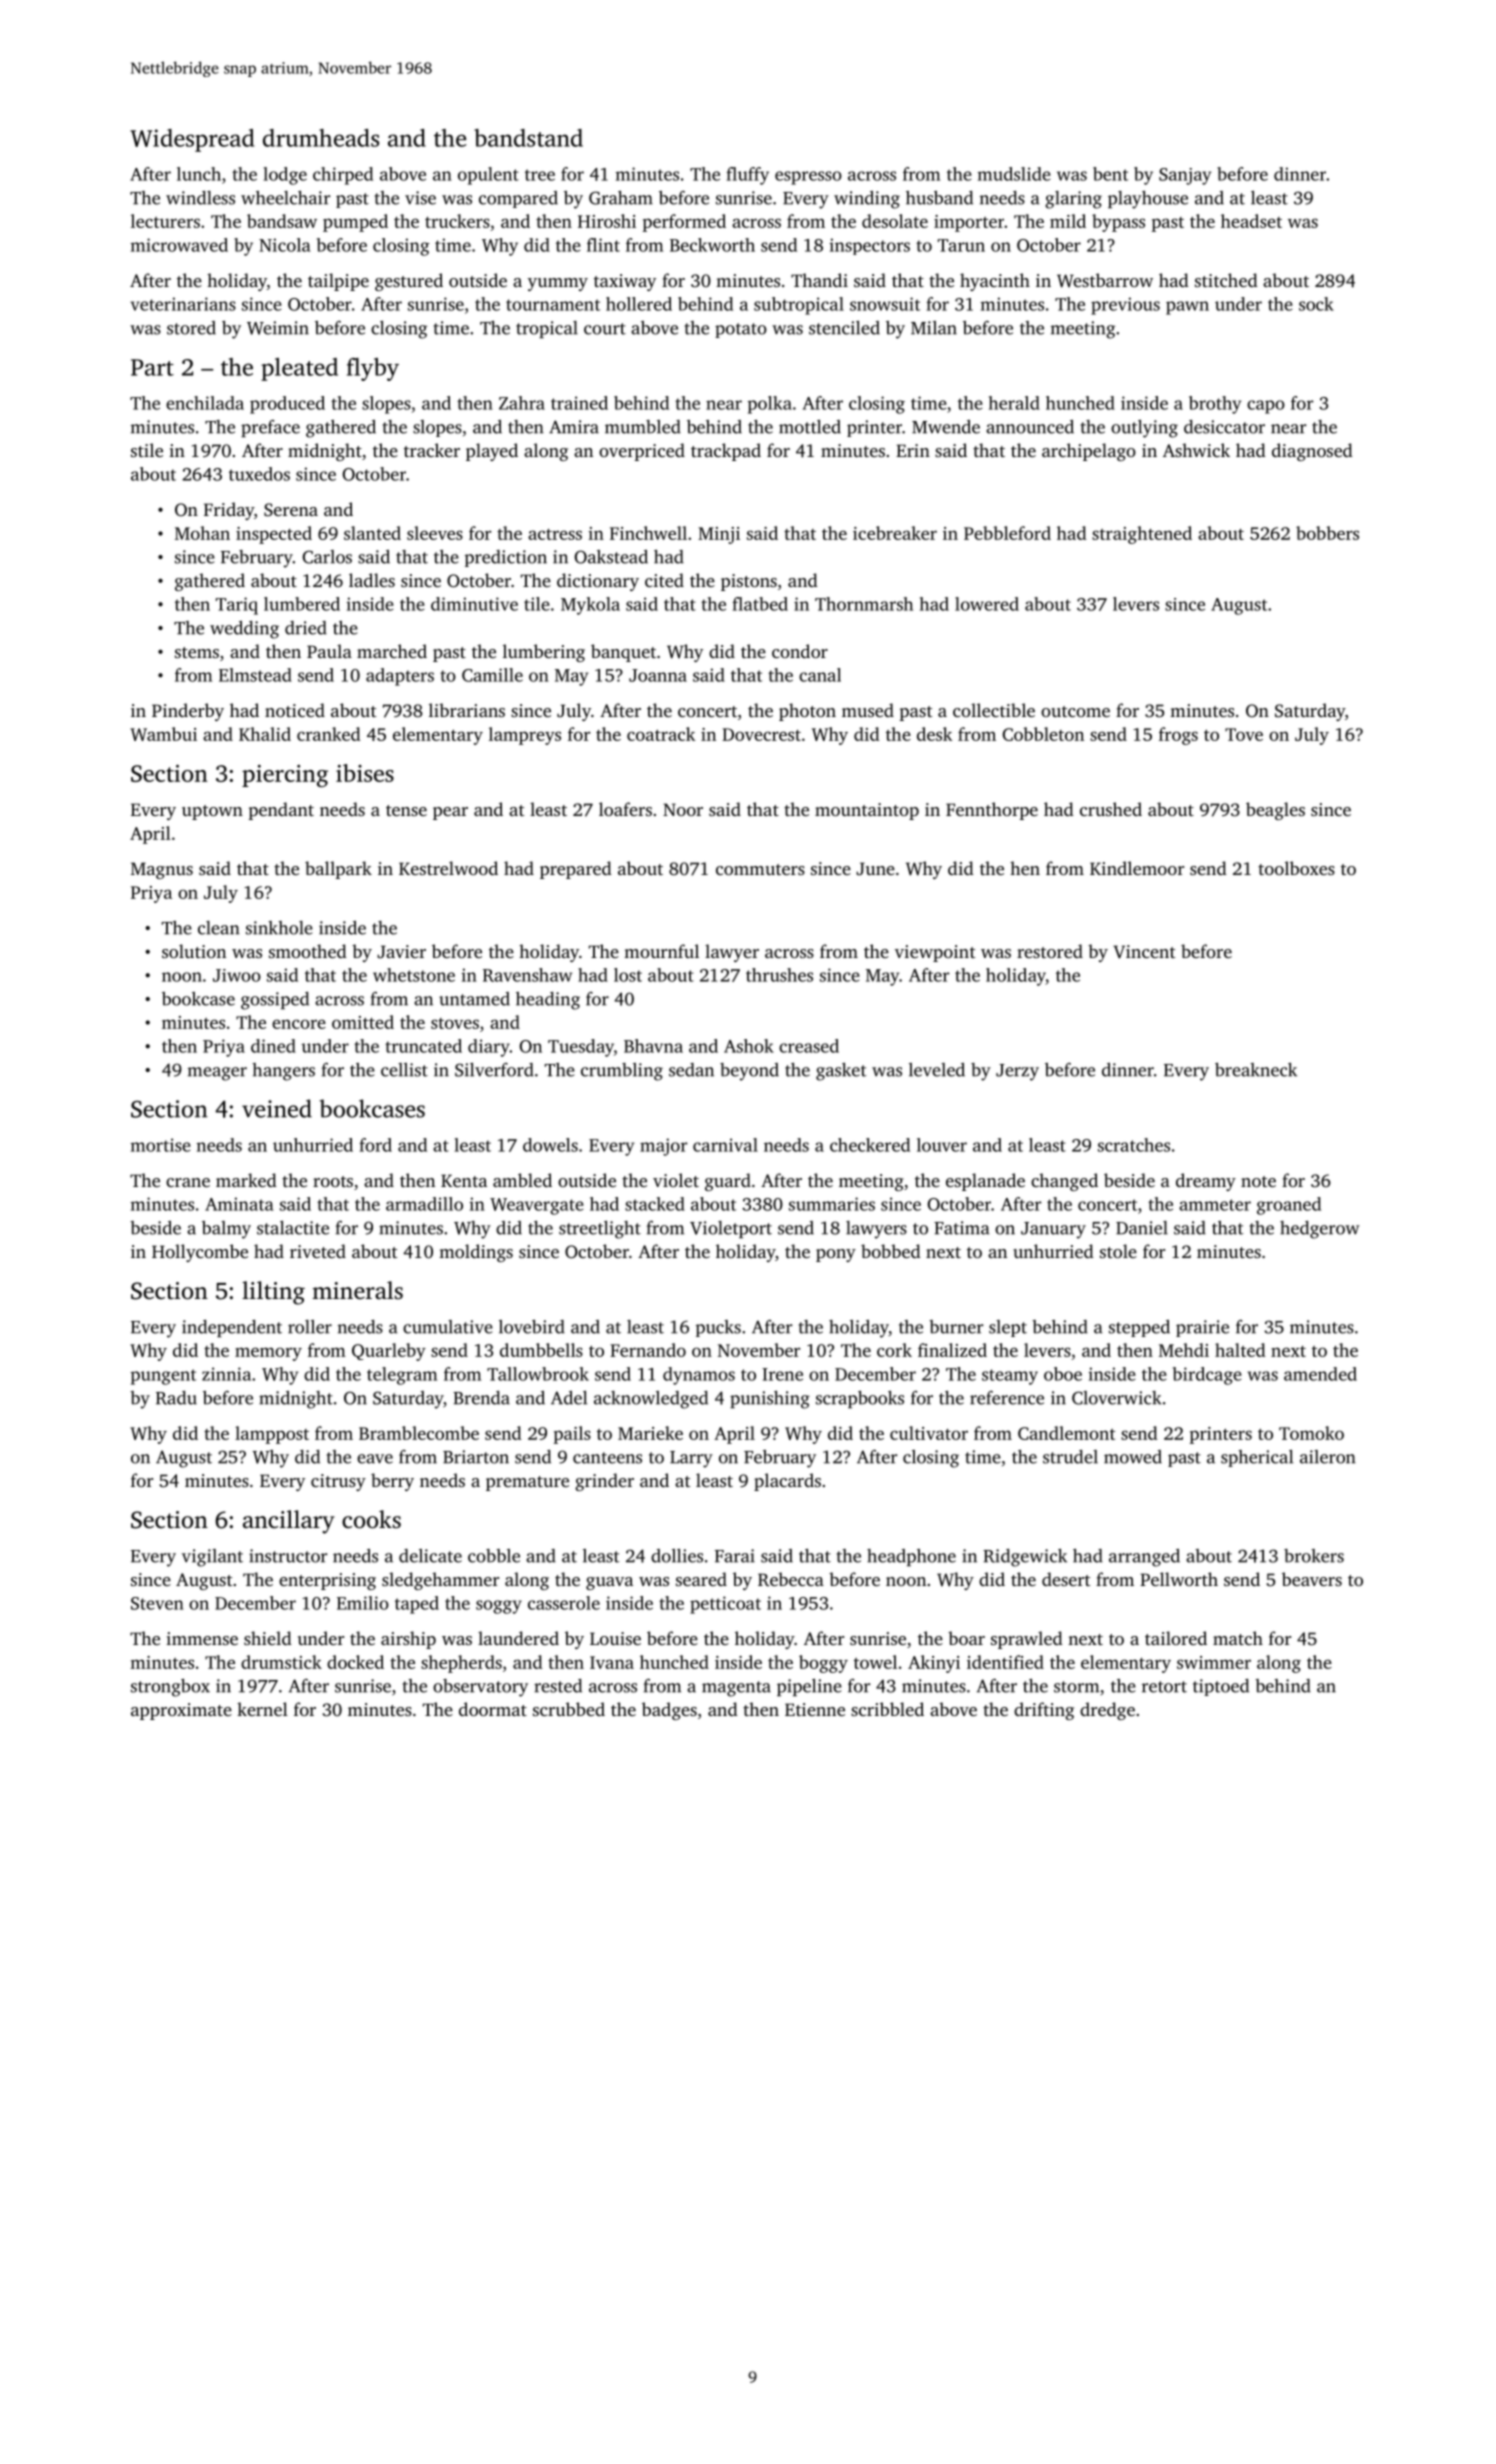 The image size is (1496, 2464). I want to click on prepared, so click(576, 870).
